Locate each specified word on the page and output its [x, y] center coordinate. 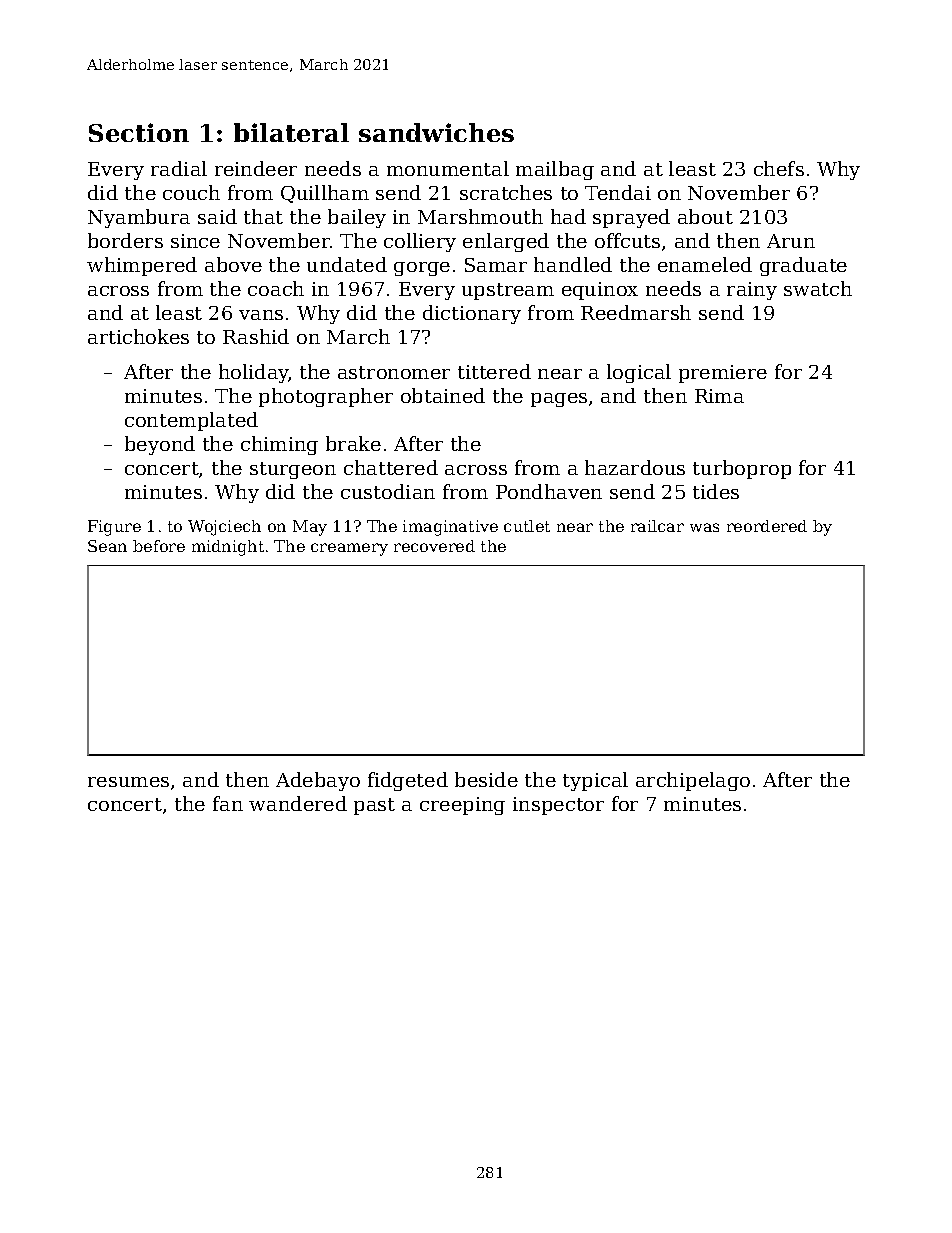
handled [573, 264]
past [374, 806]
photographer [326, 397]
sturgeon [293, 470]
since [195, 241]
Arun [791, 241]
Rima [719, 396]
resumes [128, 782]
